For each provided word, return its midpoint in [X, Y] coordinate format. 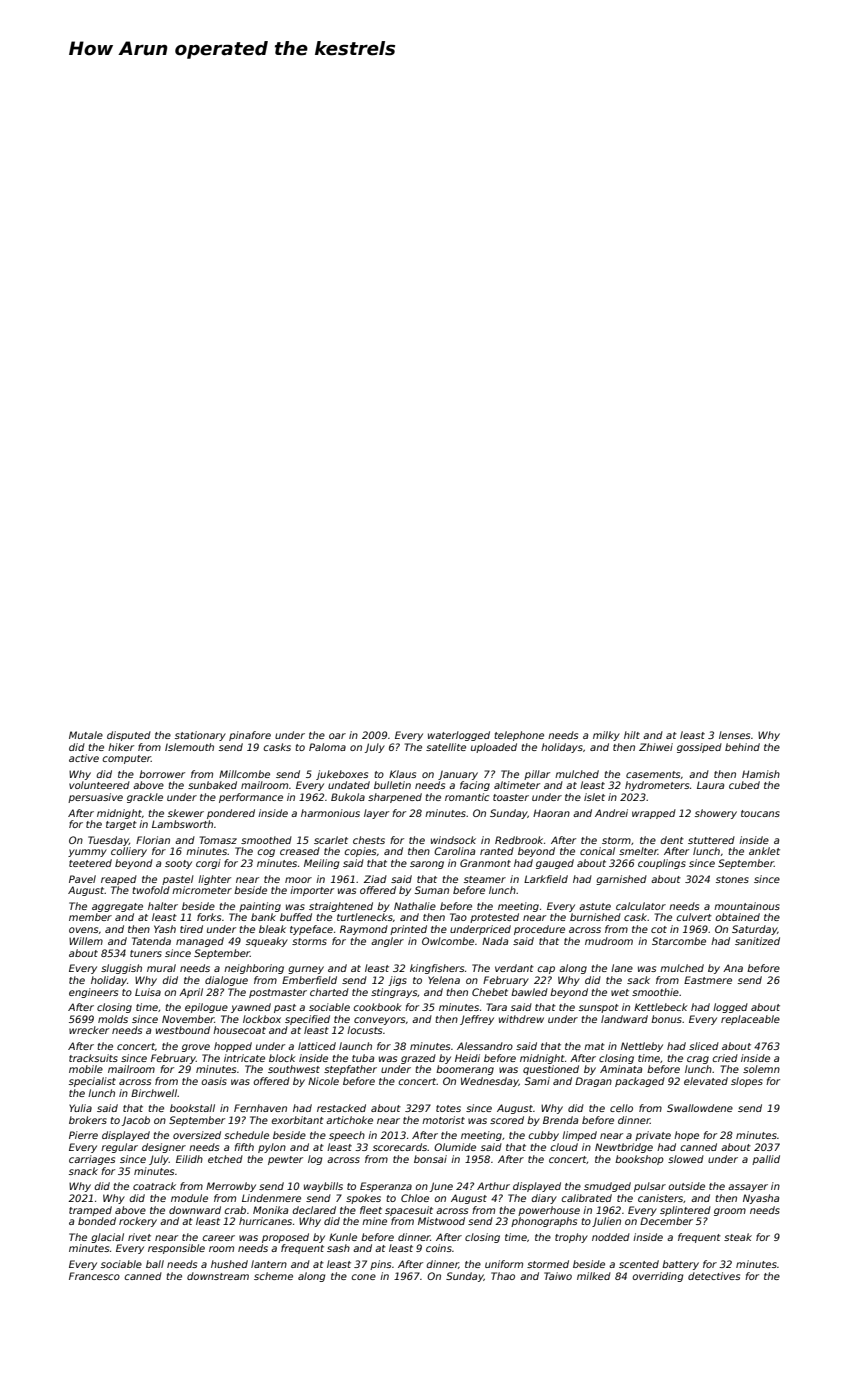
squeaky [267, 942]
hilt [632, 735]
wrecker [89, 1030]
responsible [176, 1249]
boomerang [465, 1070]
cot [659, 929]
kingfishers [437, 969]
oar [337, 736]
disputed [129, 736]
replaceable [750, 1020]
